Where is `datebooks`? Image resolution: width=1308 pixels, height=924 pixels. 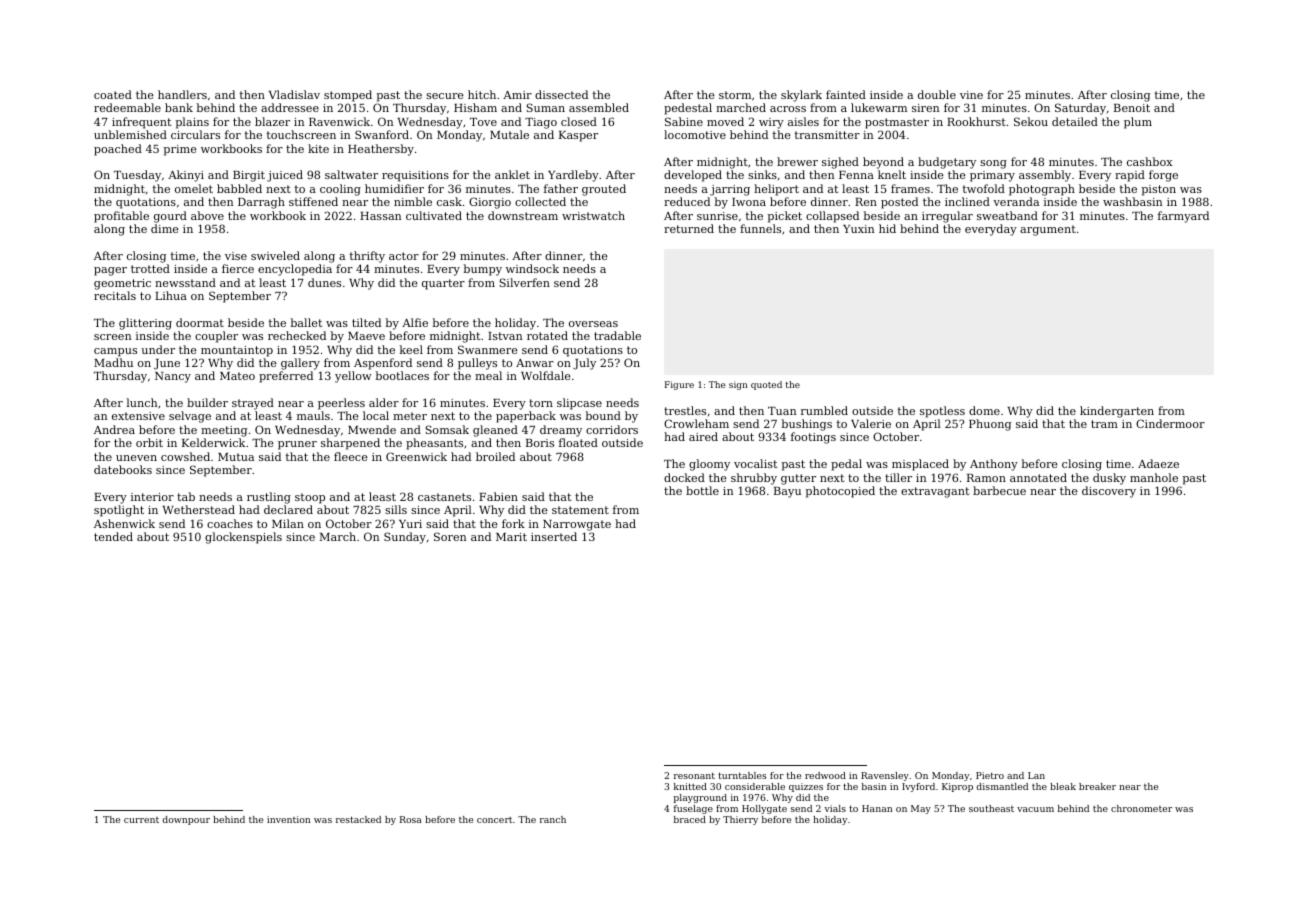 datebooks is located at coordinates (123, 469).
